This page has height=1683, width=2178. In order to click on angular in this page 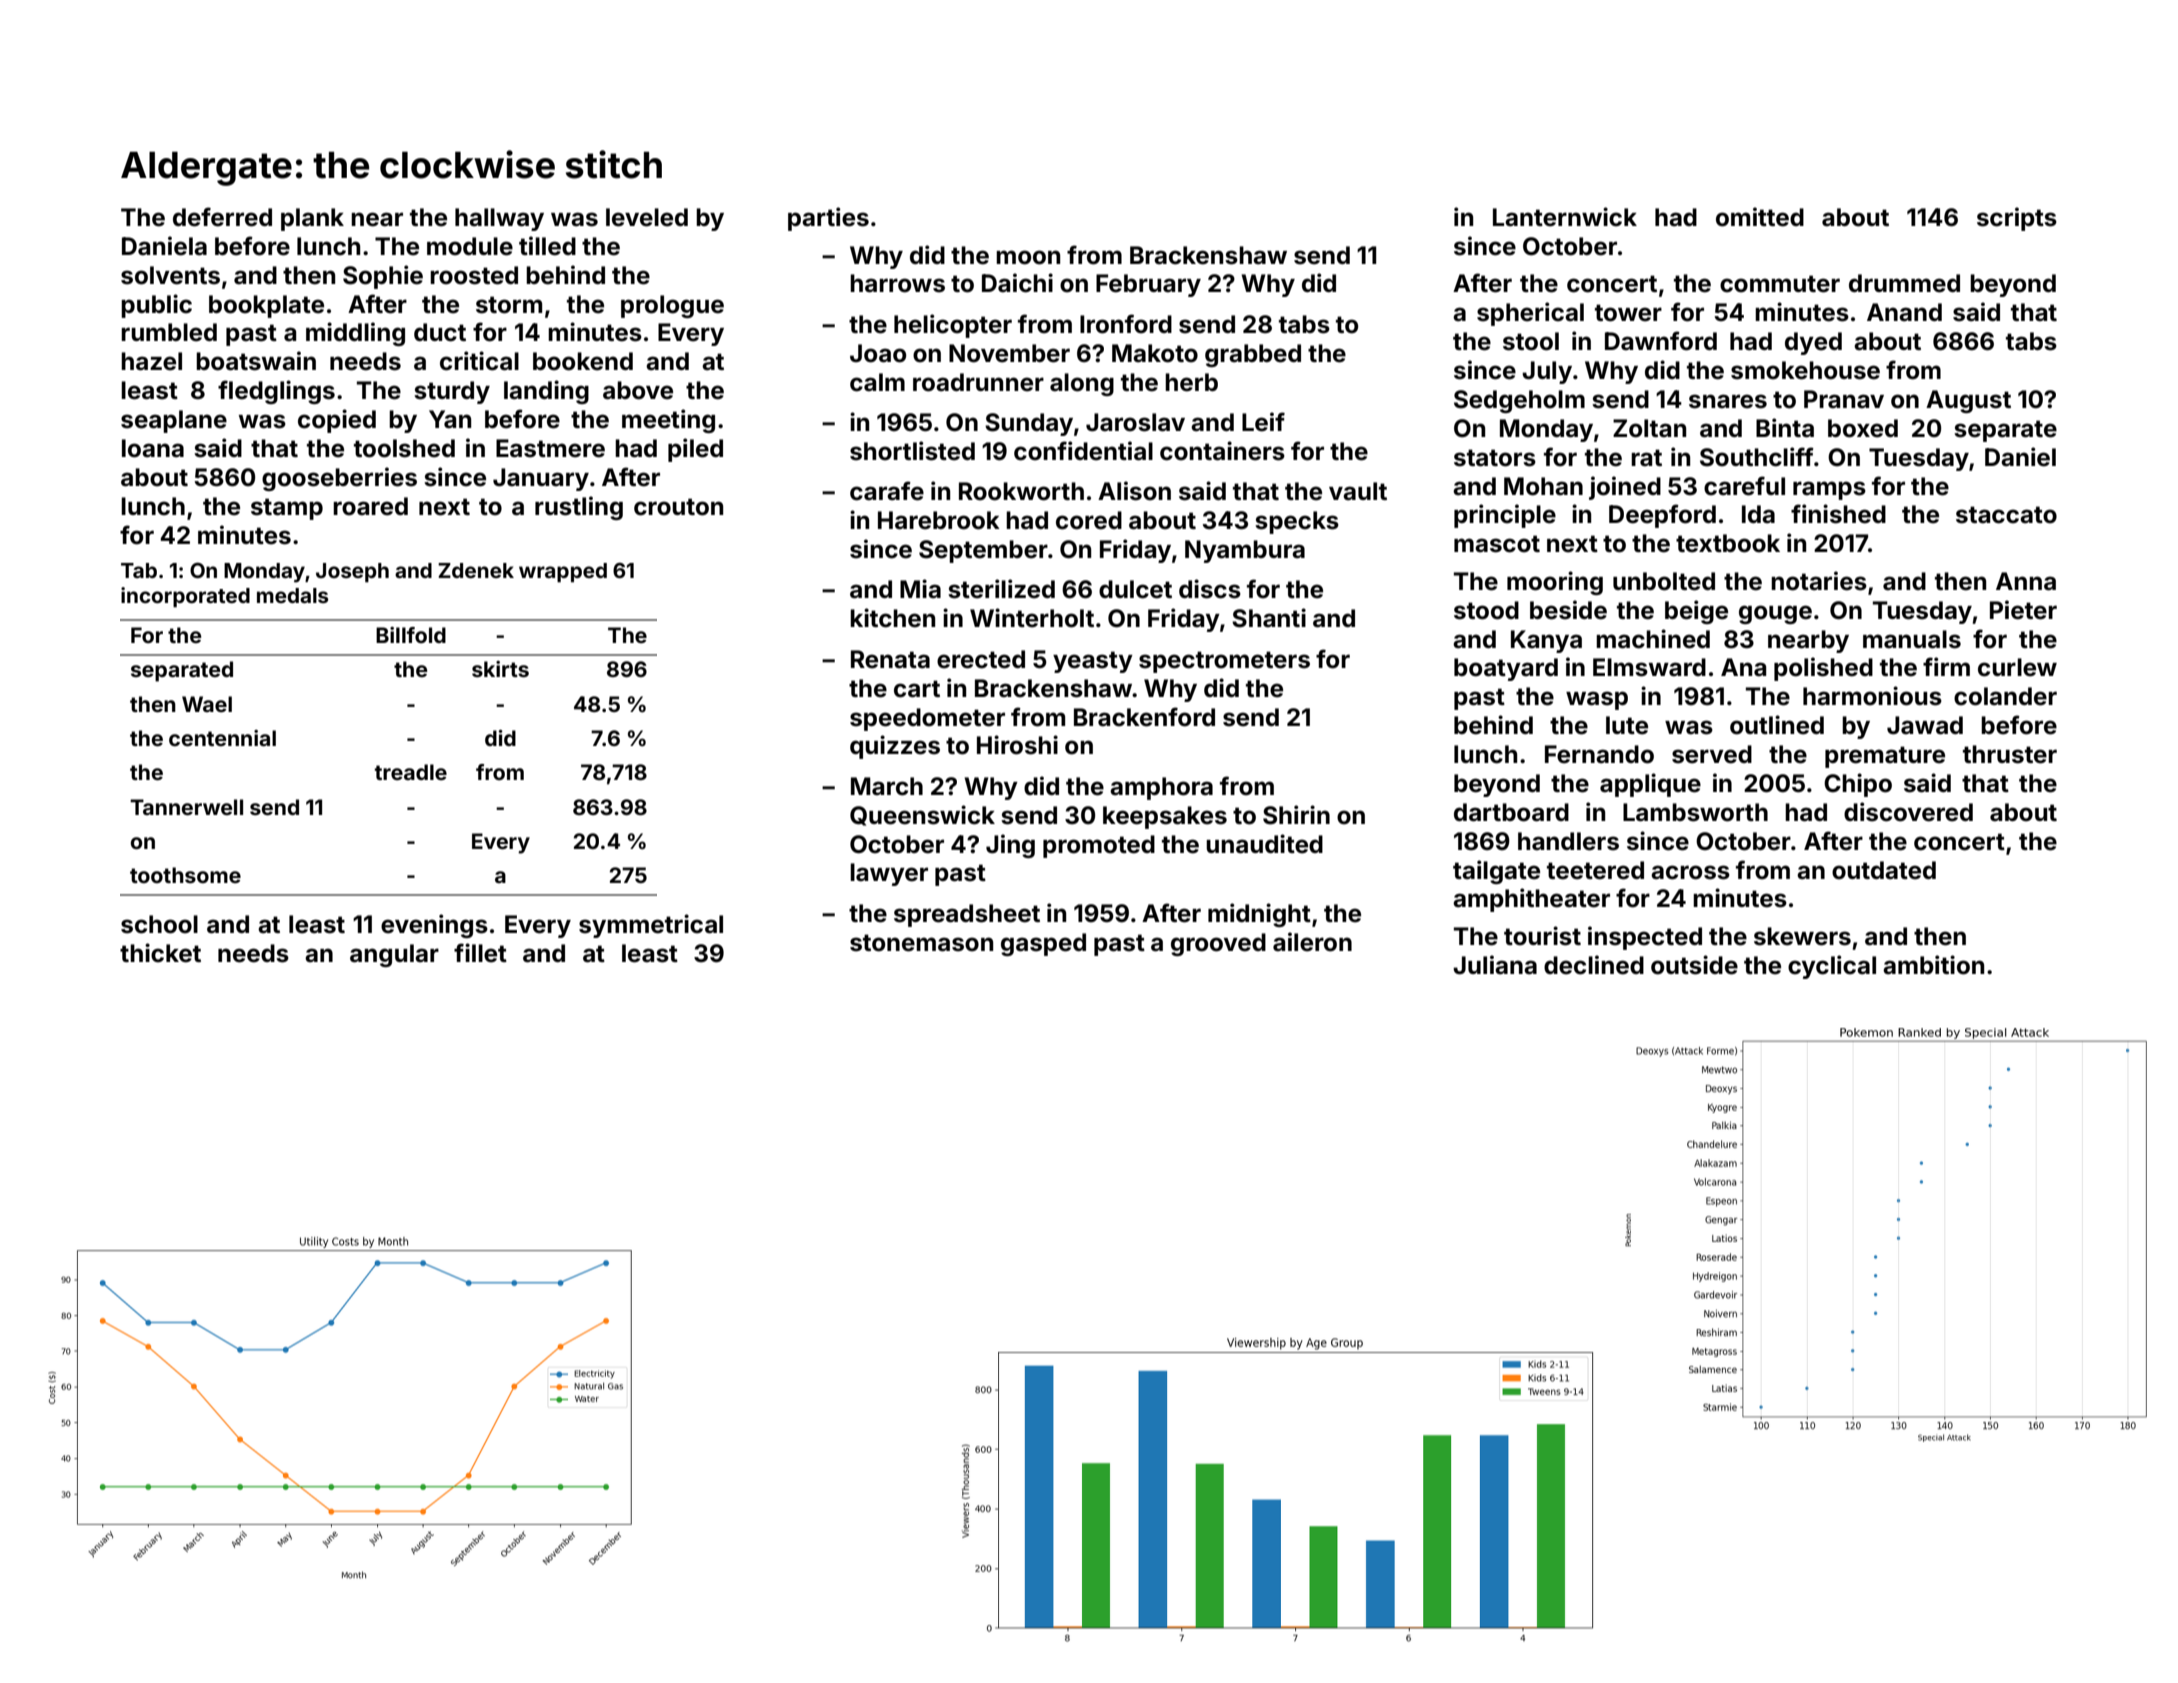, I will do `click(394, 955)`.
